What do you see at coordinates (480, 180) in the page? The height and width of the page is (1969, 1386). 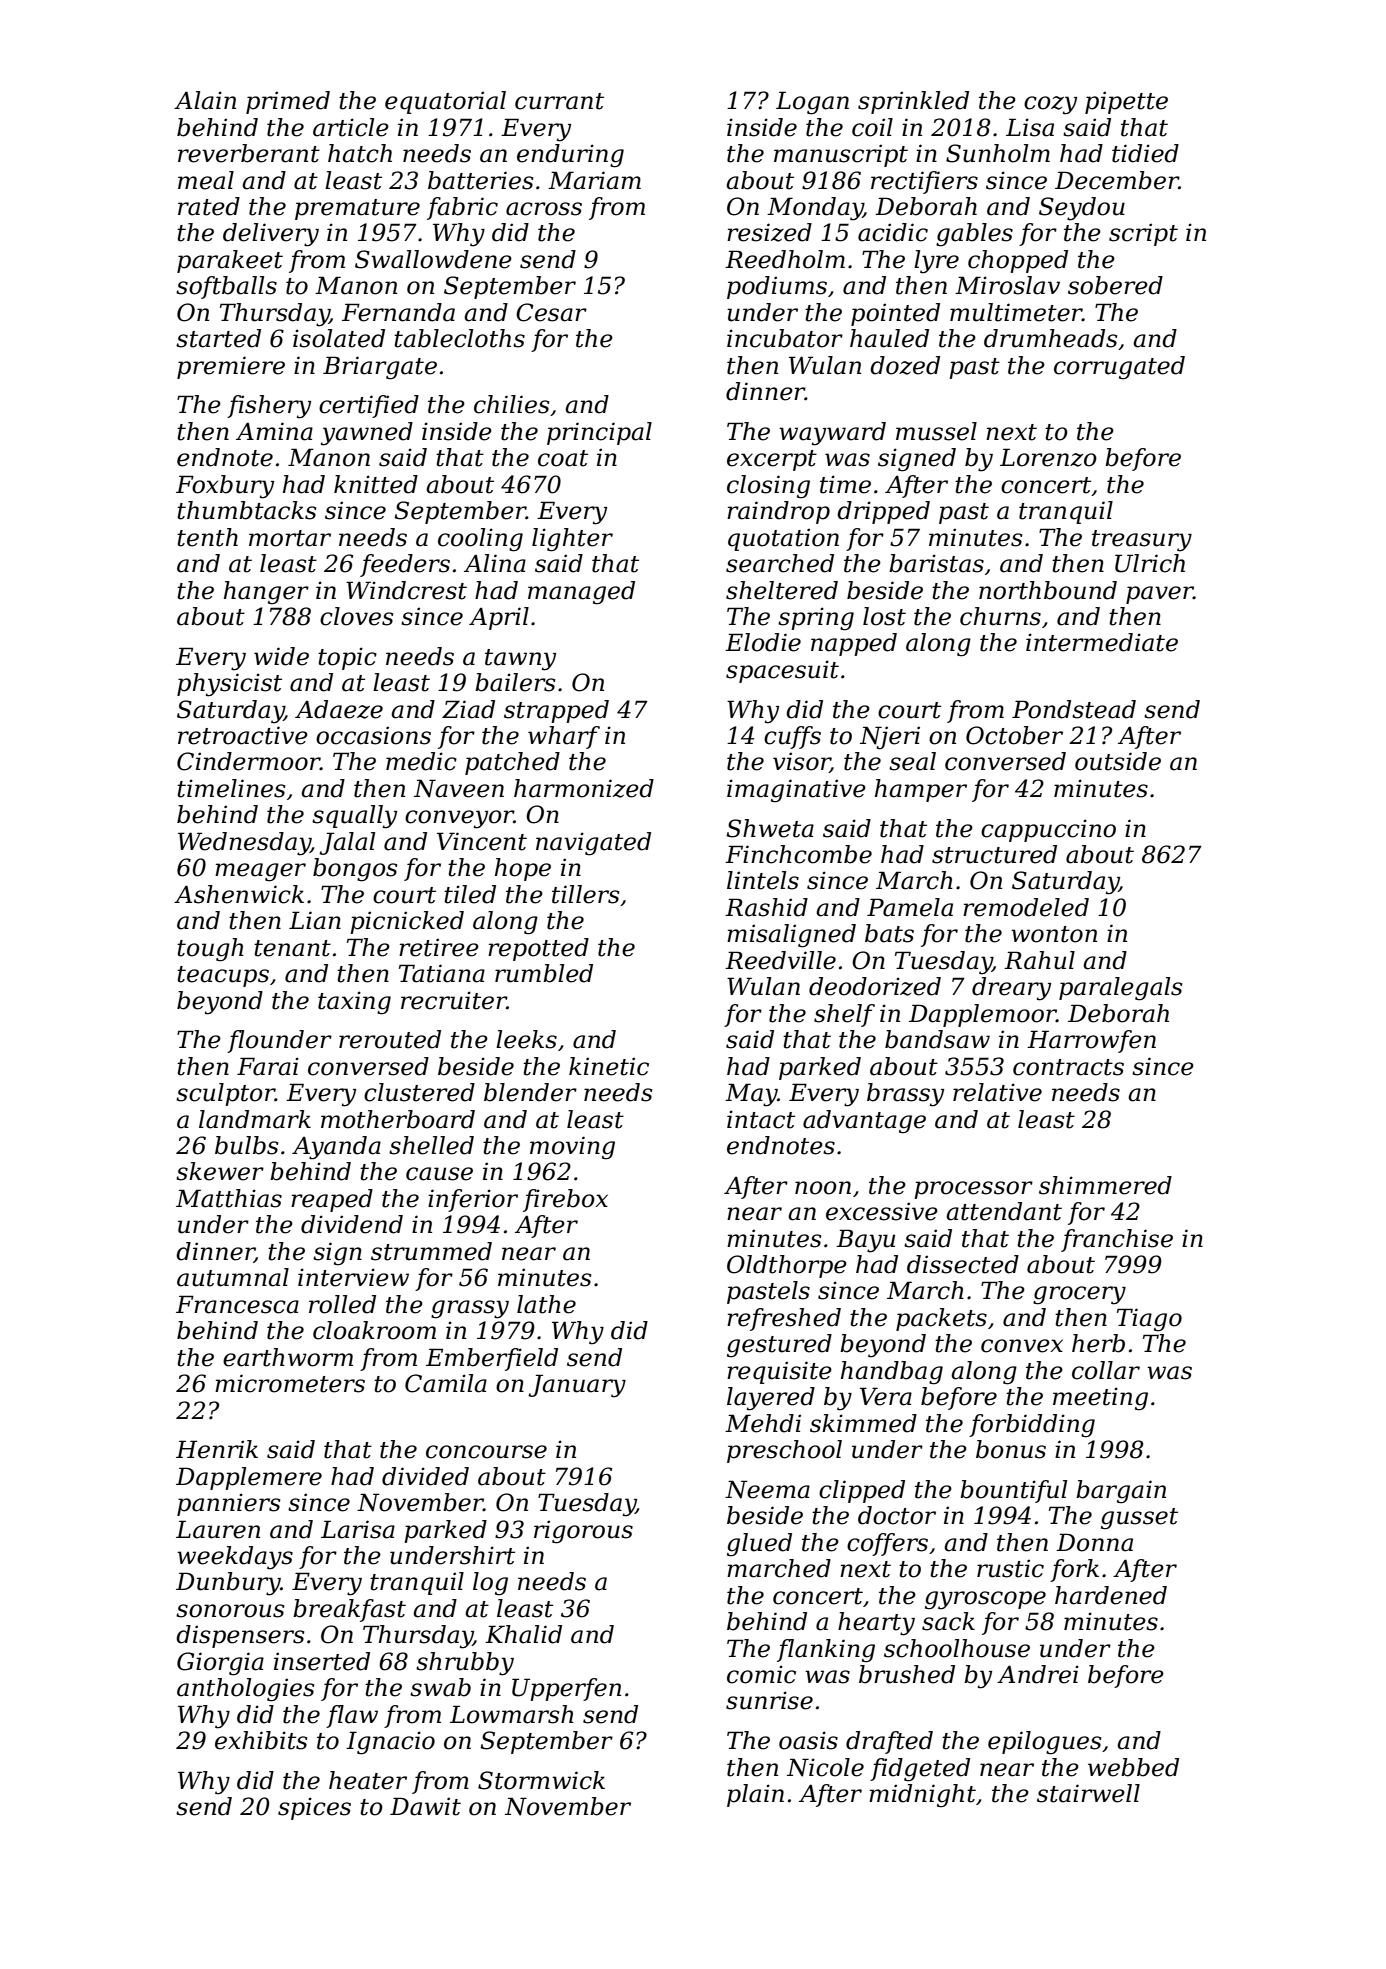 I see `batteries` at bounding box center [480, 180].
